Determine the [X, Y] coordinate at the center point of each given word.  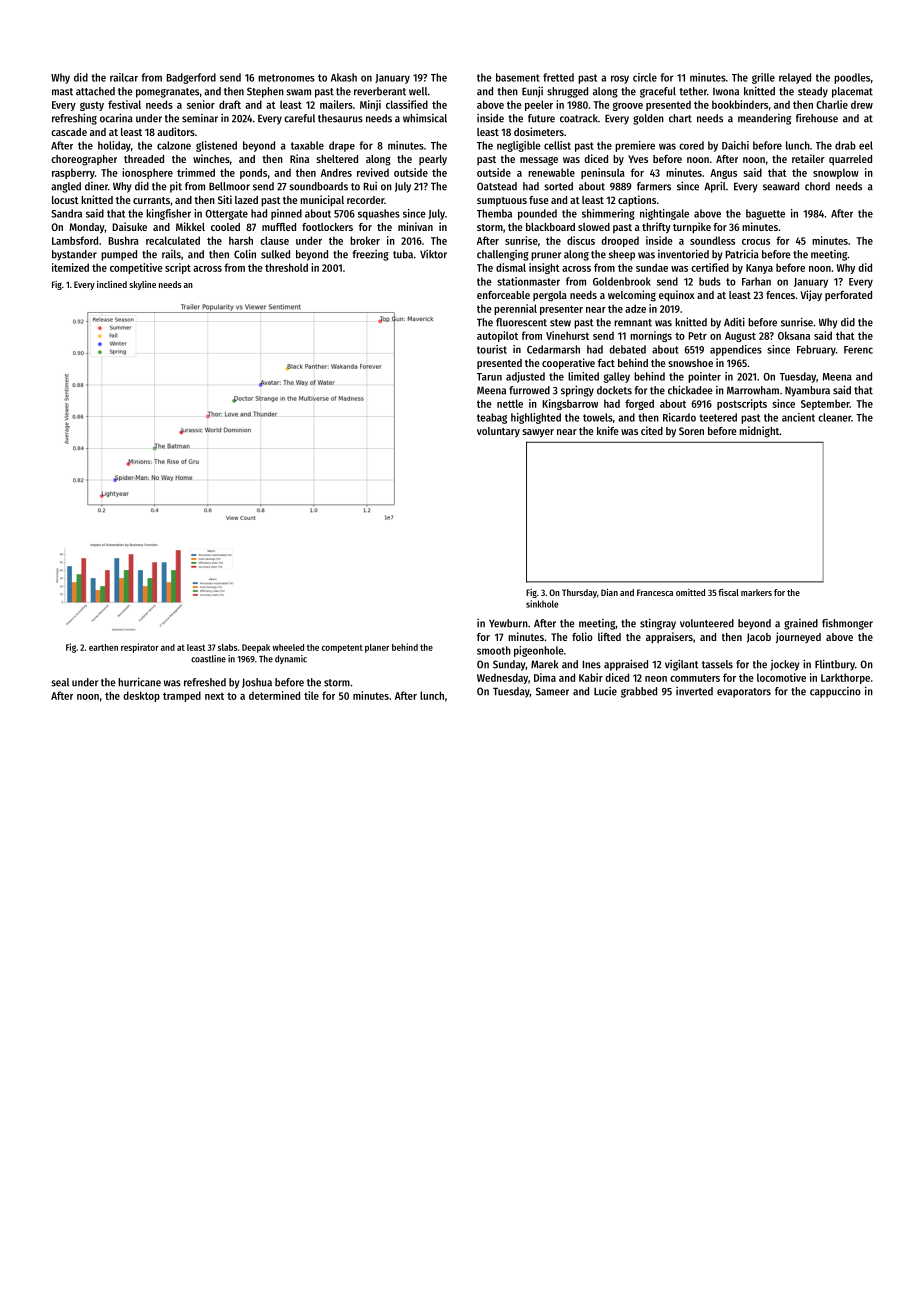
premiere [635, 146]
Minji [370, 105]
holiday [114, 146]
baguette [765, 214]
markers [756, 592]
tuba [403, 254]
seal [60, 682]
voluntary [498, 432]
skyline [142, 285]
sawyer [538, 433]
